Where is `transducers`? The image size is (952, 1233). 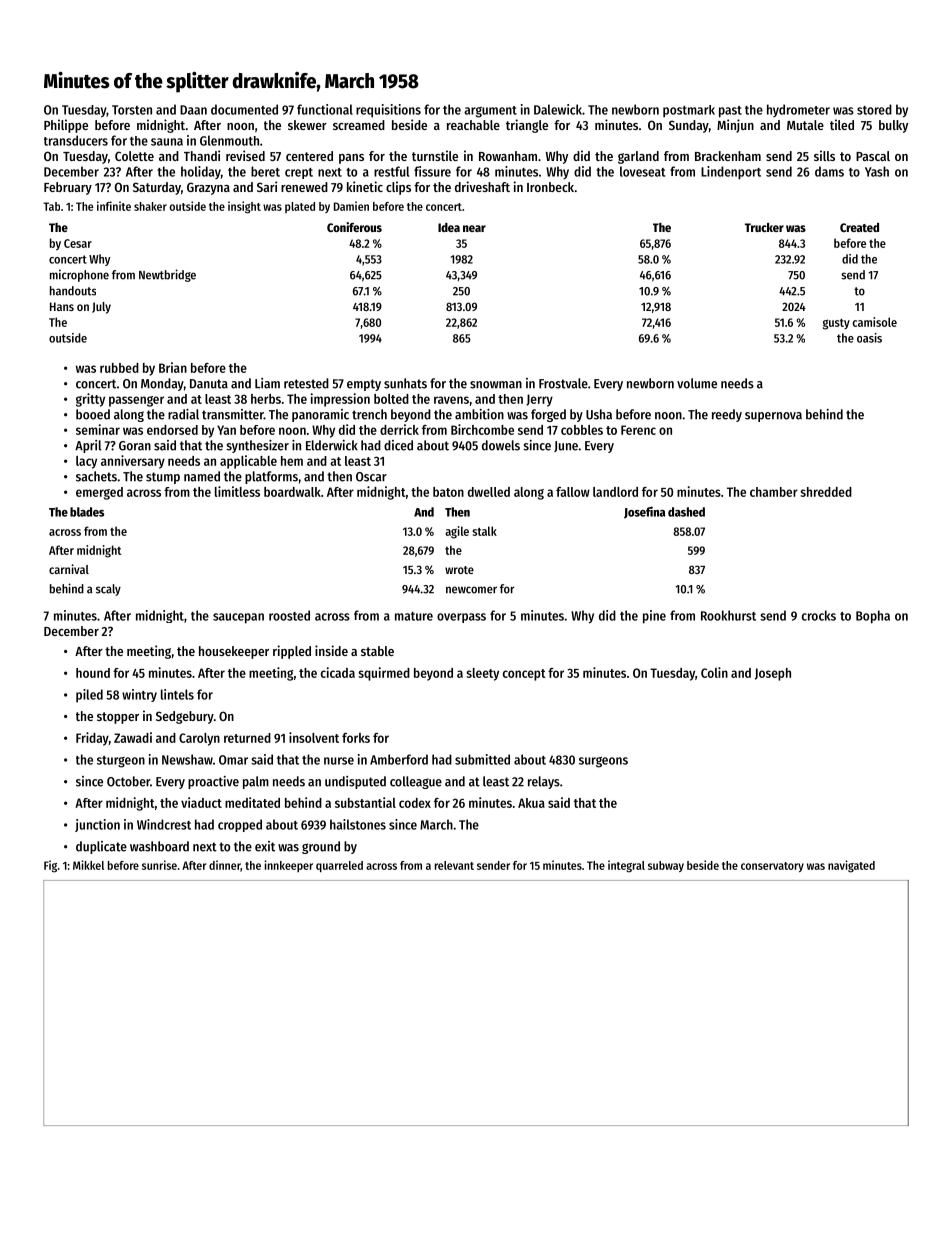 transducers is located at coordinates (76, 140).
